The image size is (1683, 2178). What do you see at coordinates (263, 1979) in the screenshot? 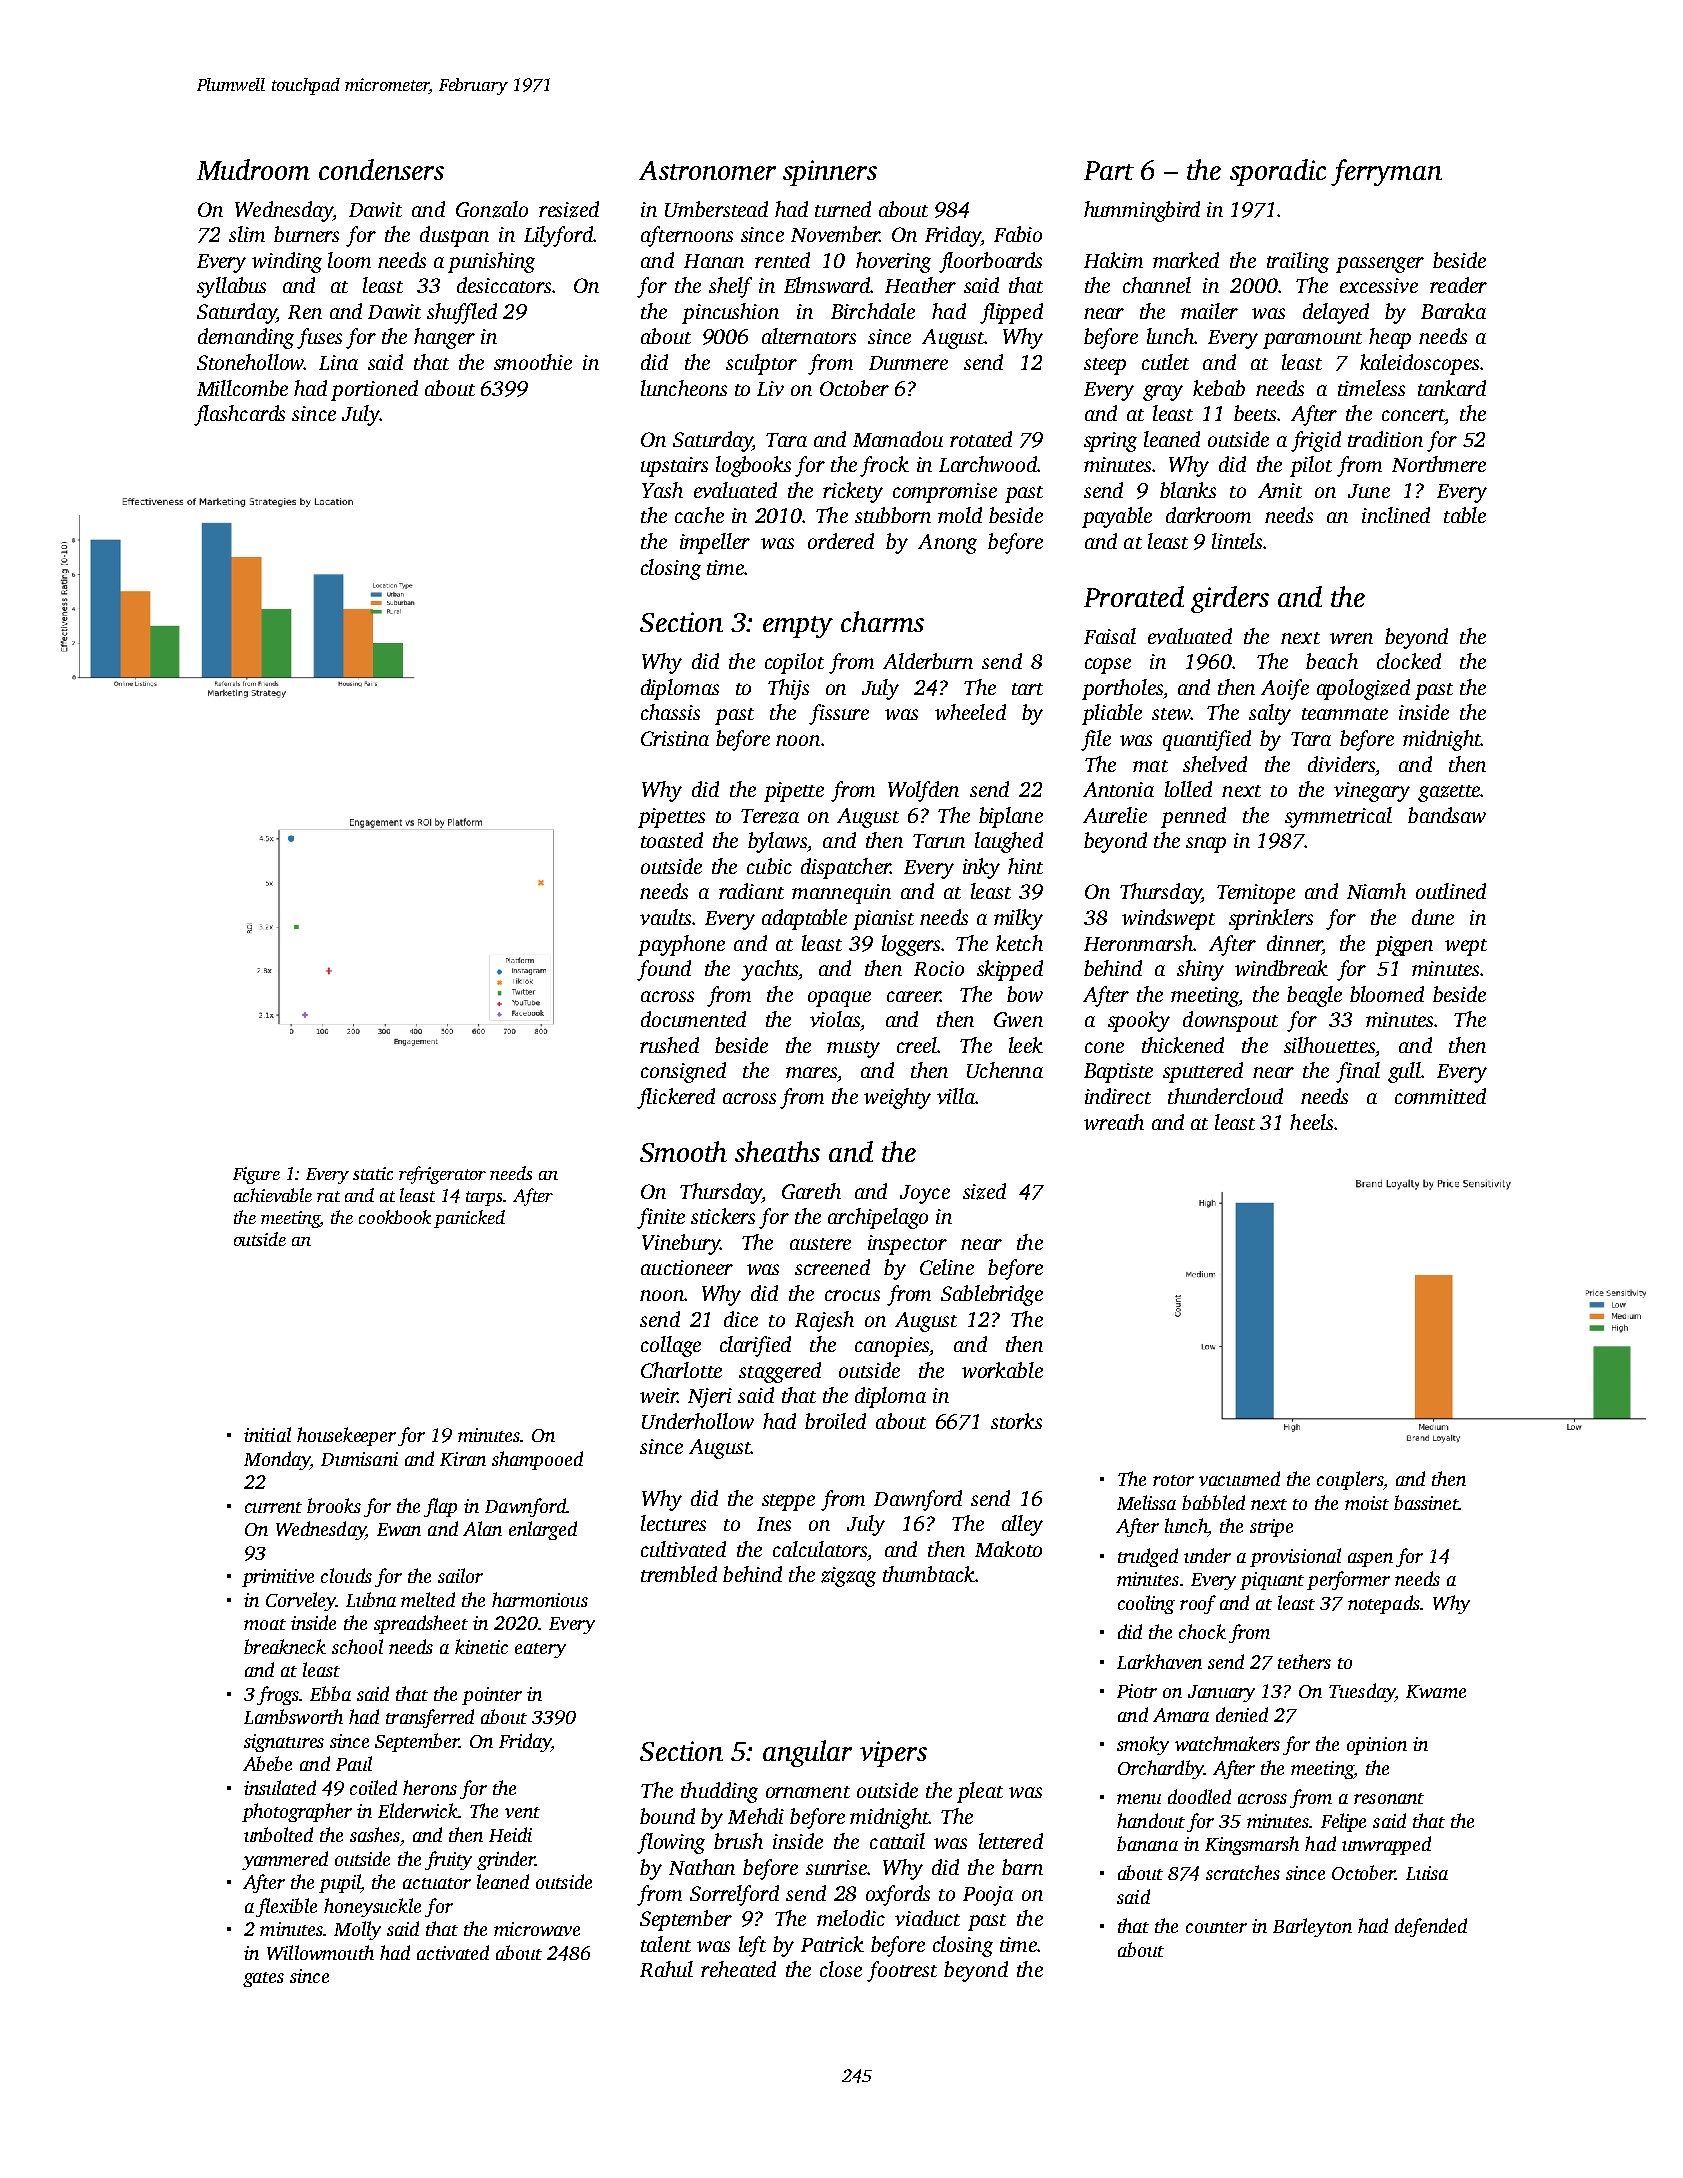
I see `gates` at bounding box center [263, 1979].
